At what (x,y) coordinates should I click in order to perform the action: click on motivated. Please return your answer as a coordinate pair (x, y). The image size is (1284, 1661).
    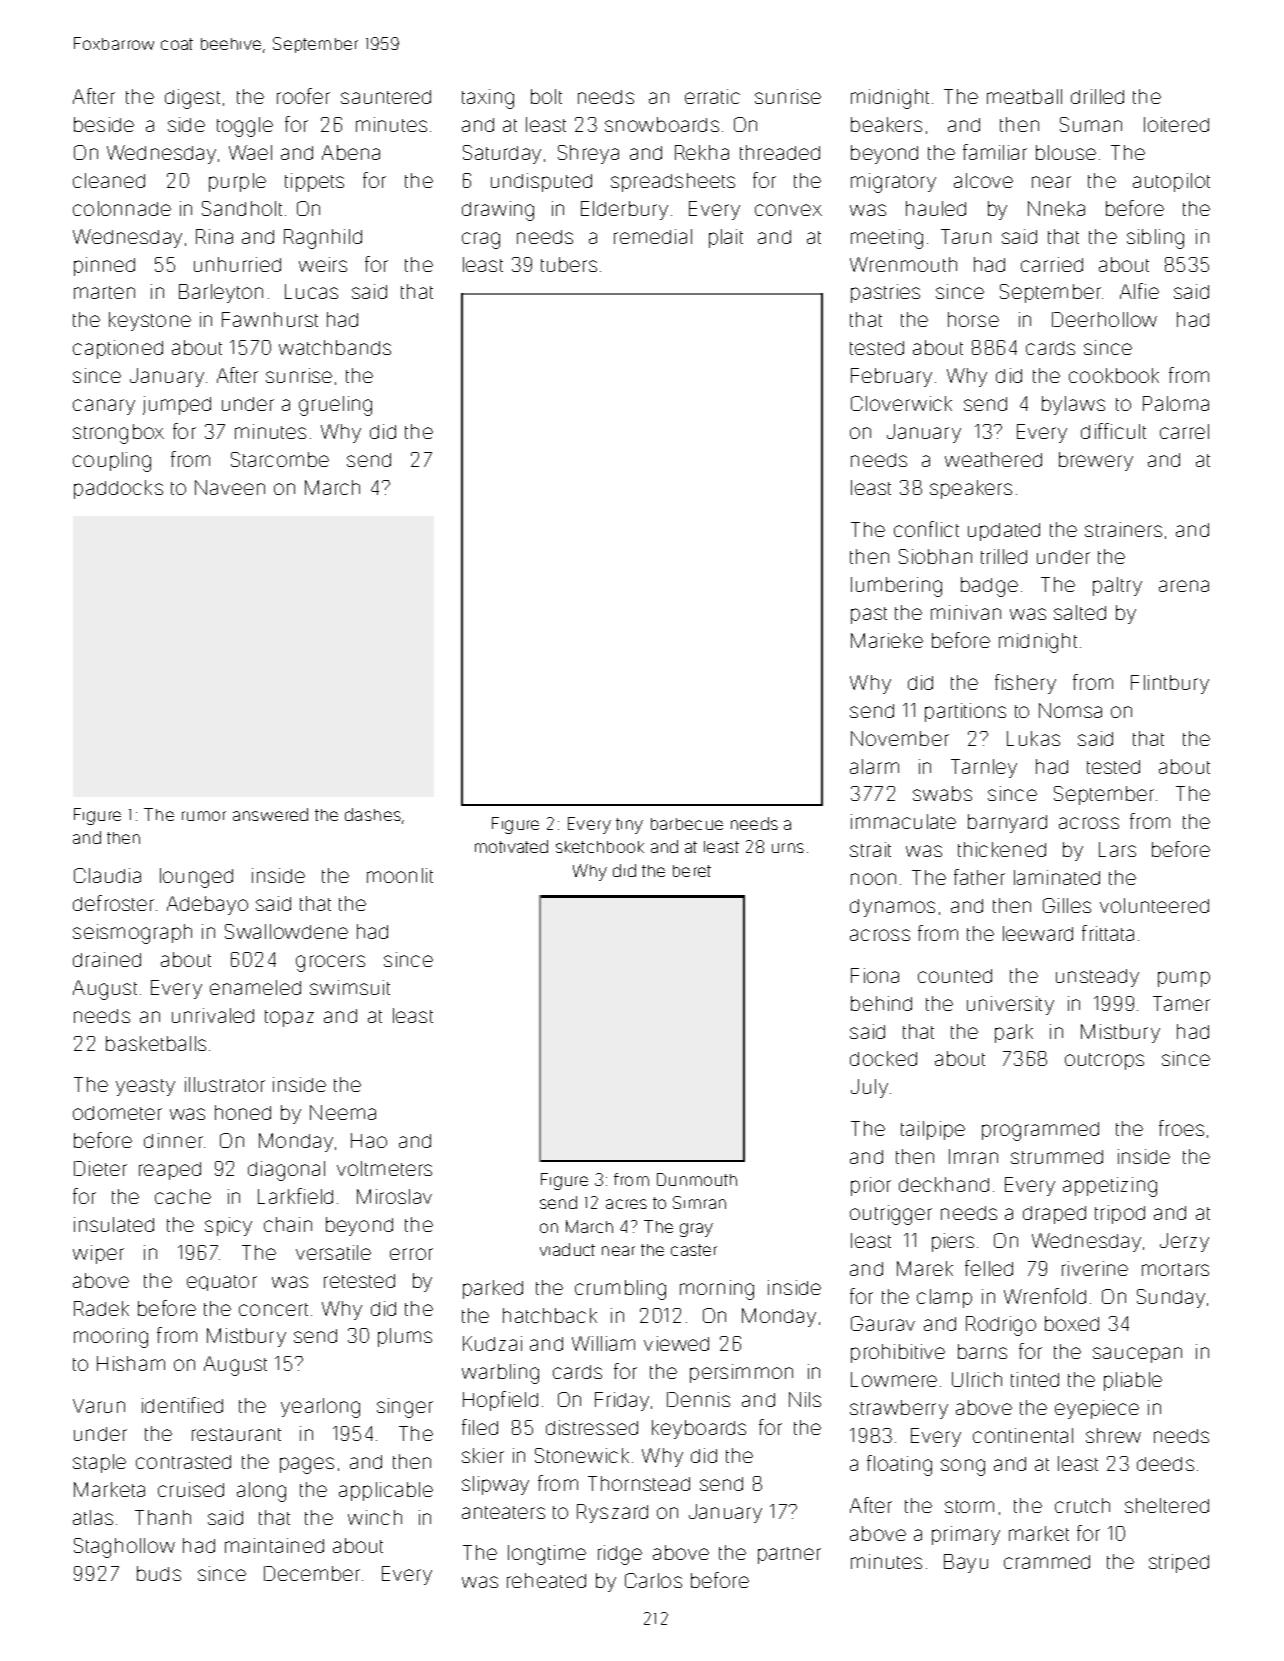
    Looking at the image, I should click on (511, 846).
